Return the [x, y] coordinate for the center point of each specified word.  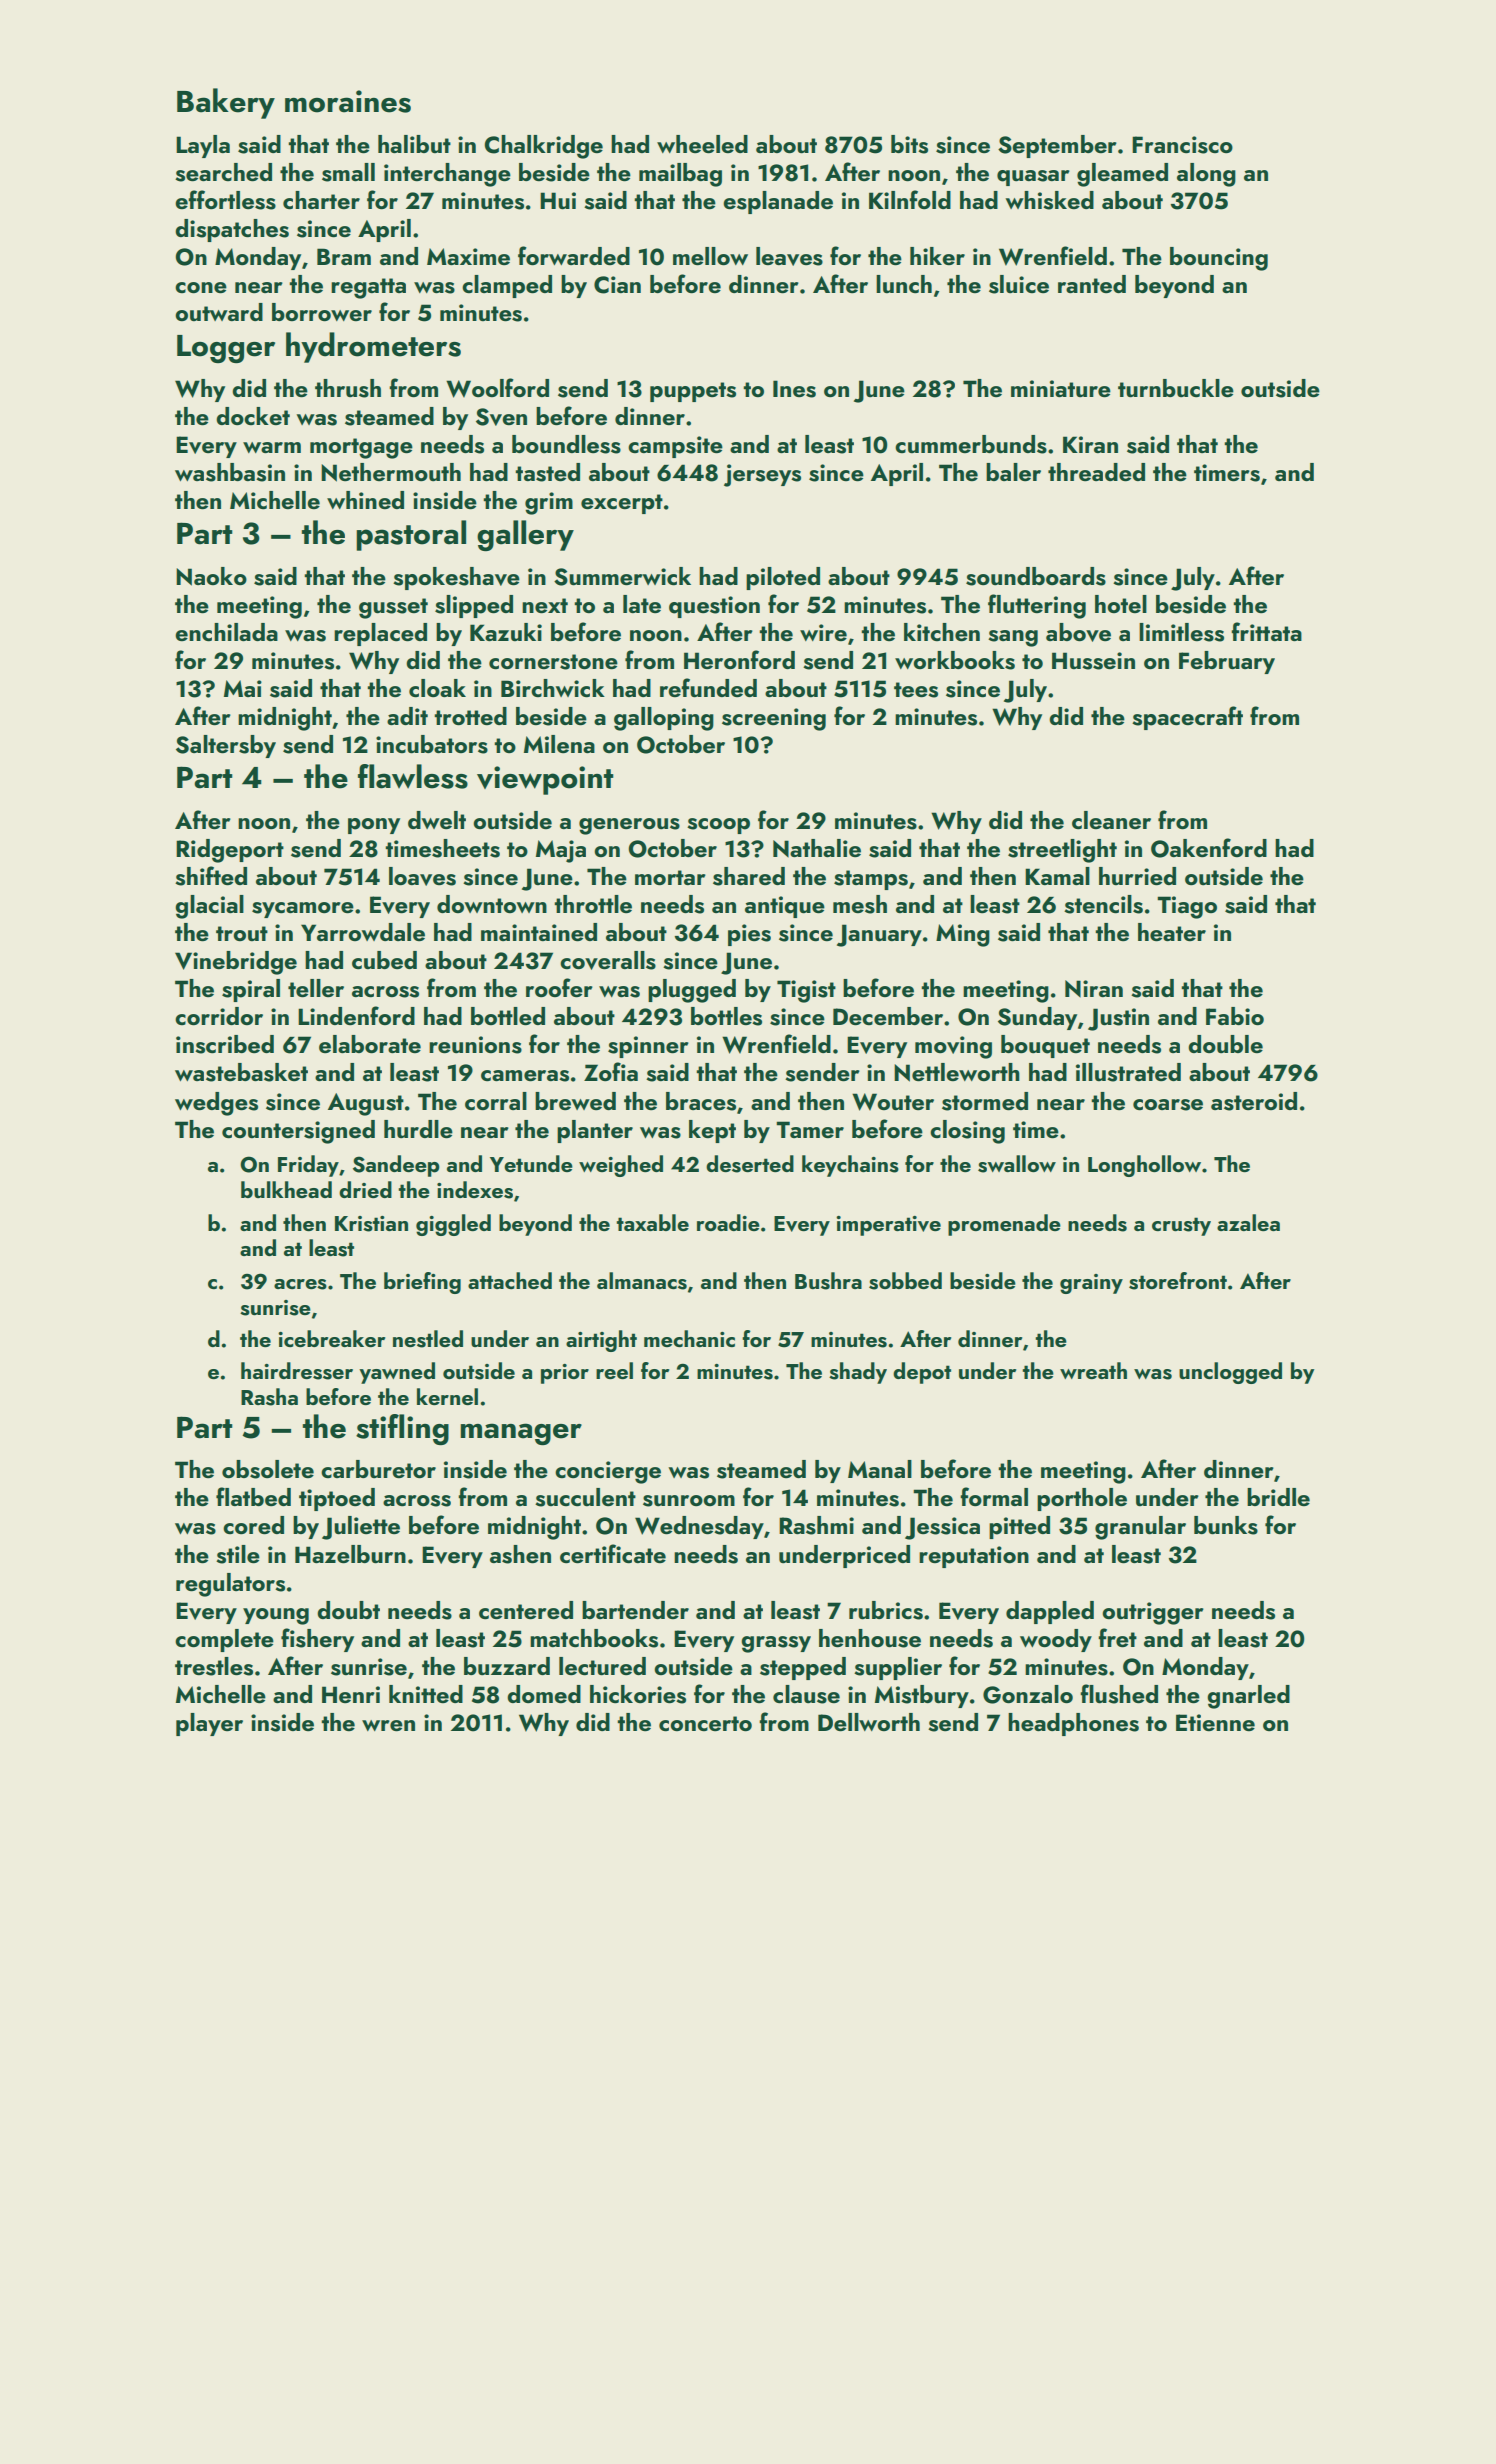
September [1057, 146]
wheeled [702, 144]
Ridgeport [230, 851]
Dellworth [869, 1722]
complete [224, 1640]
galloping [664, 719]
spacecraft [1187, 718]
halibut [414, 144]
